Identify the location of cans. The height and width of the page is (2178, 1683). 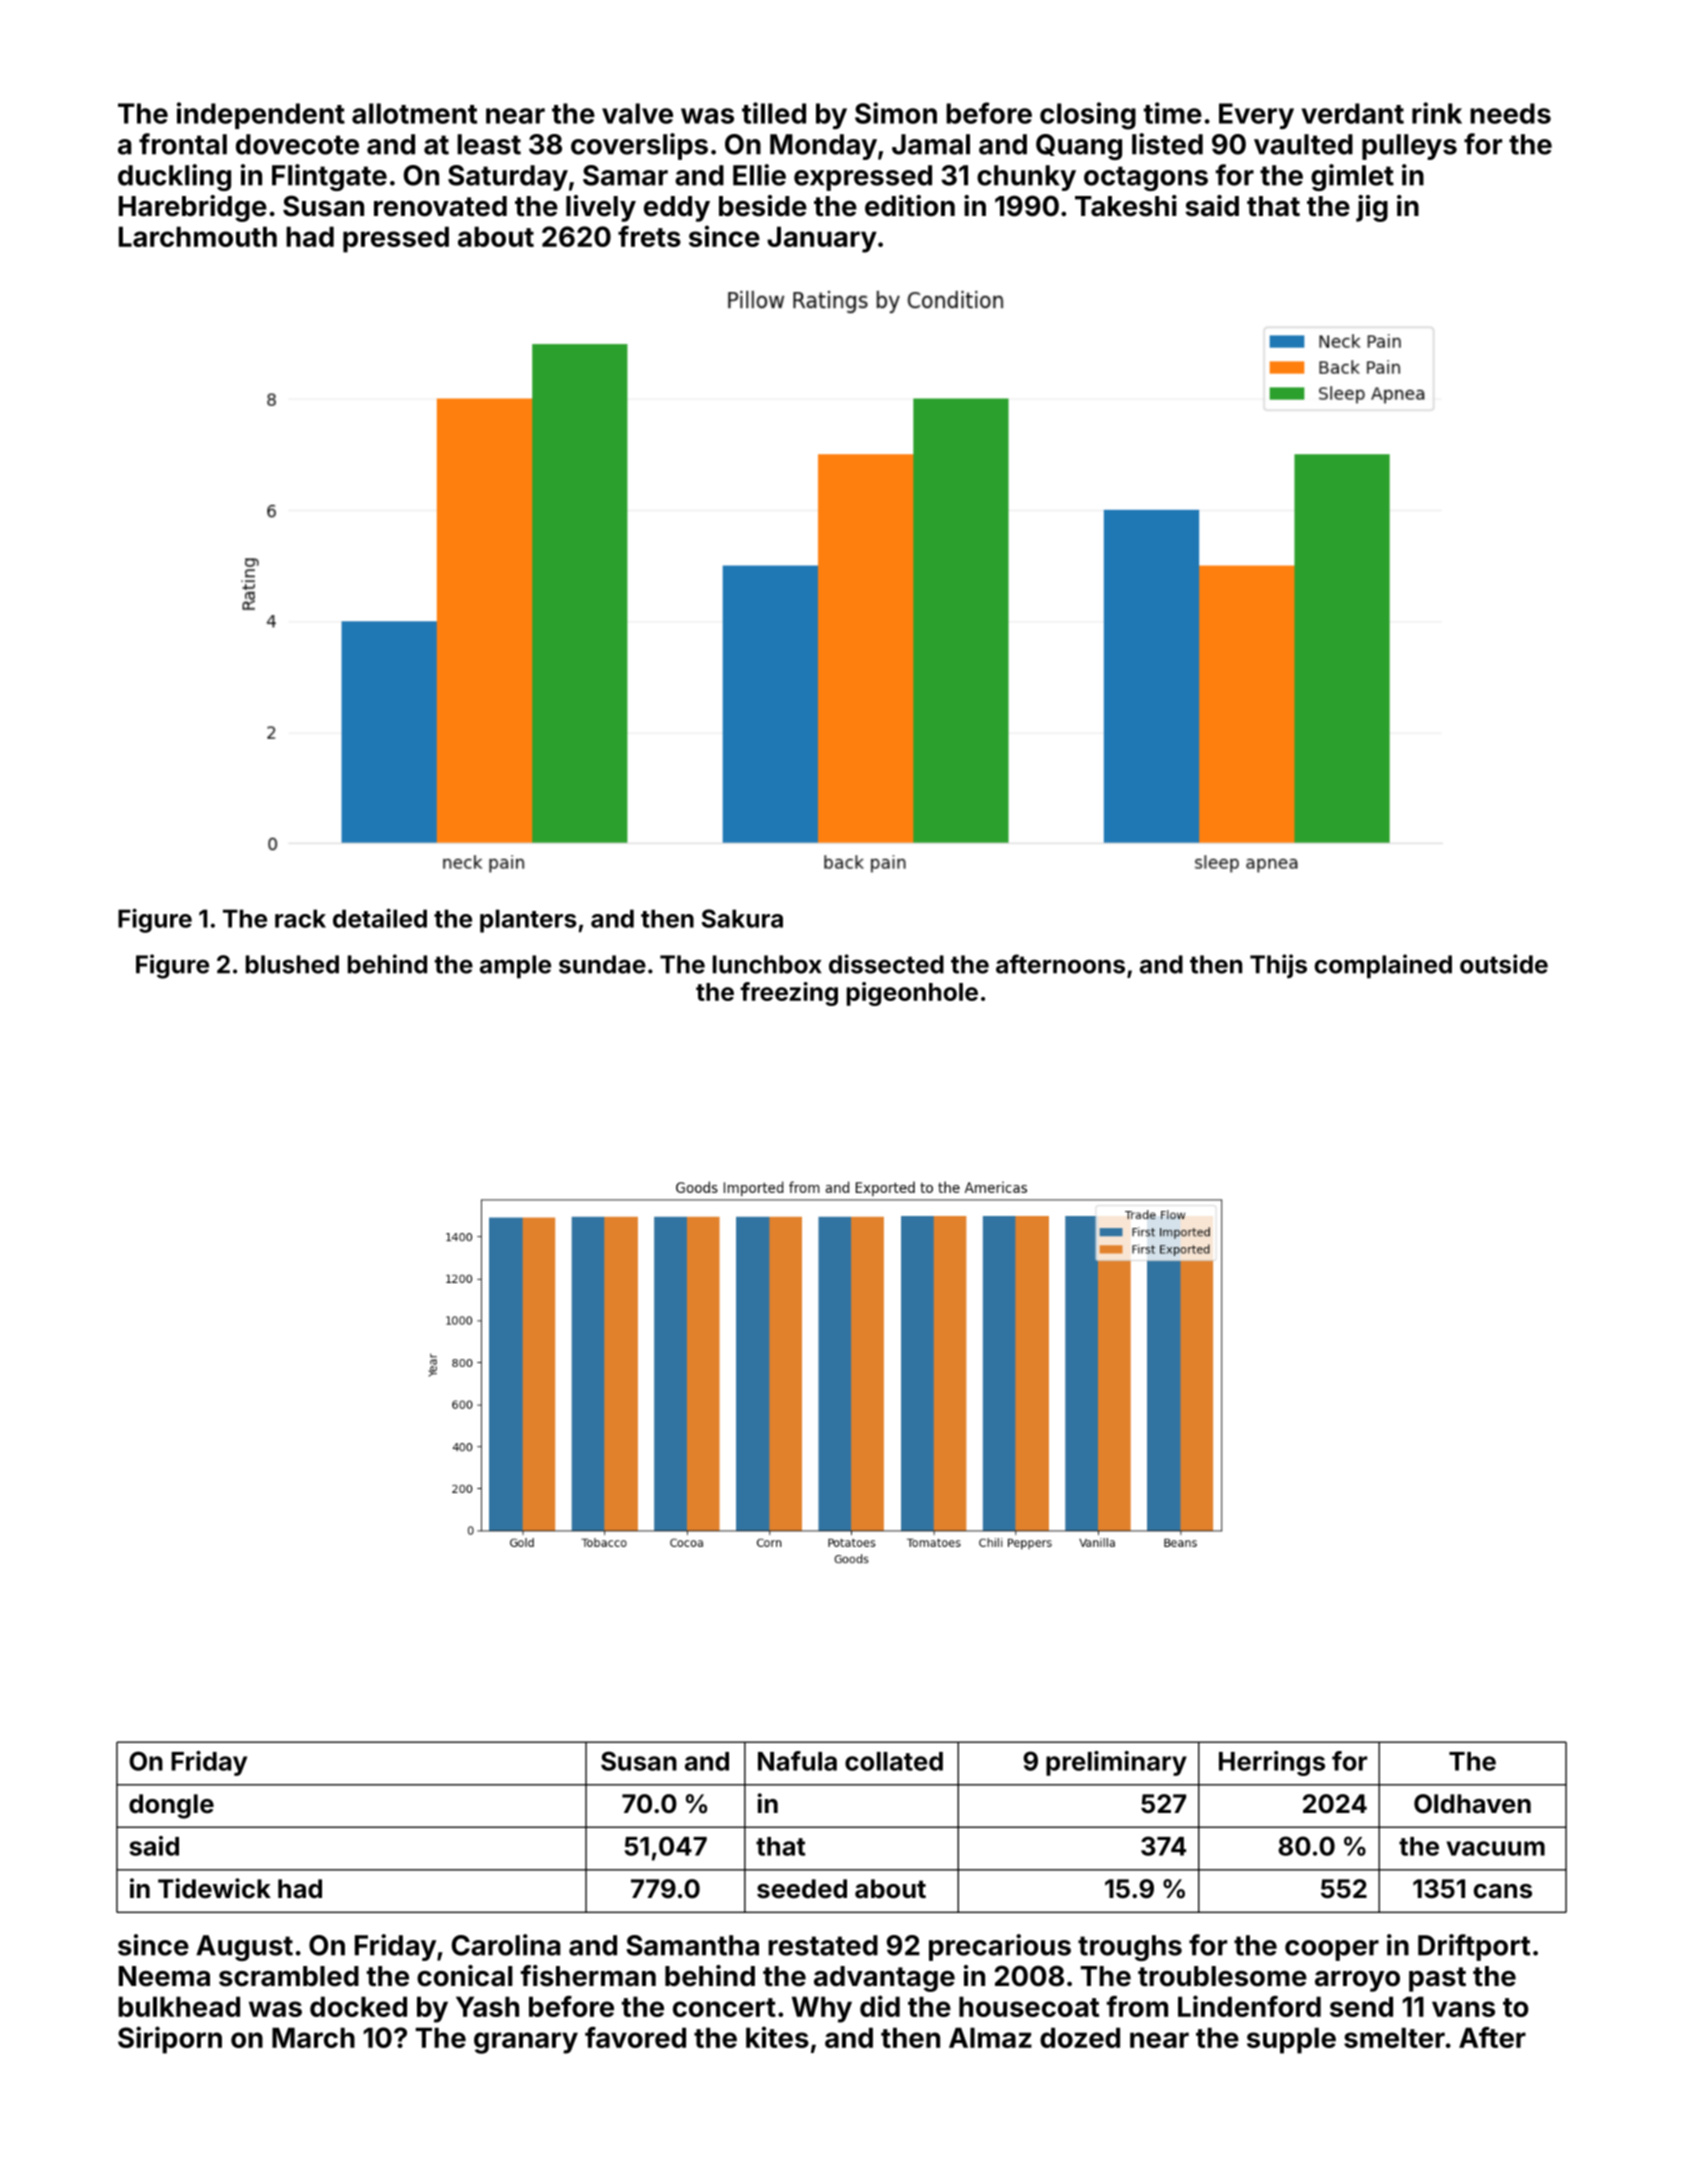
(1503, 1891).
